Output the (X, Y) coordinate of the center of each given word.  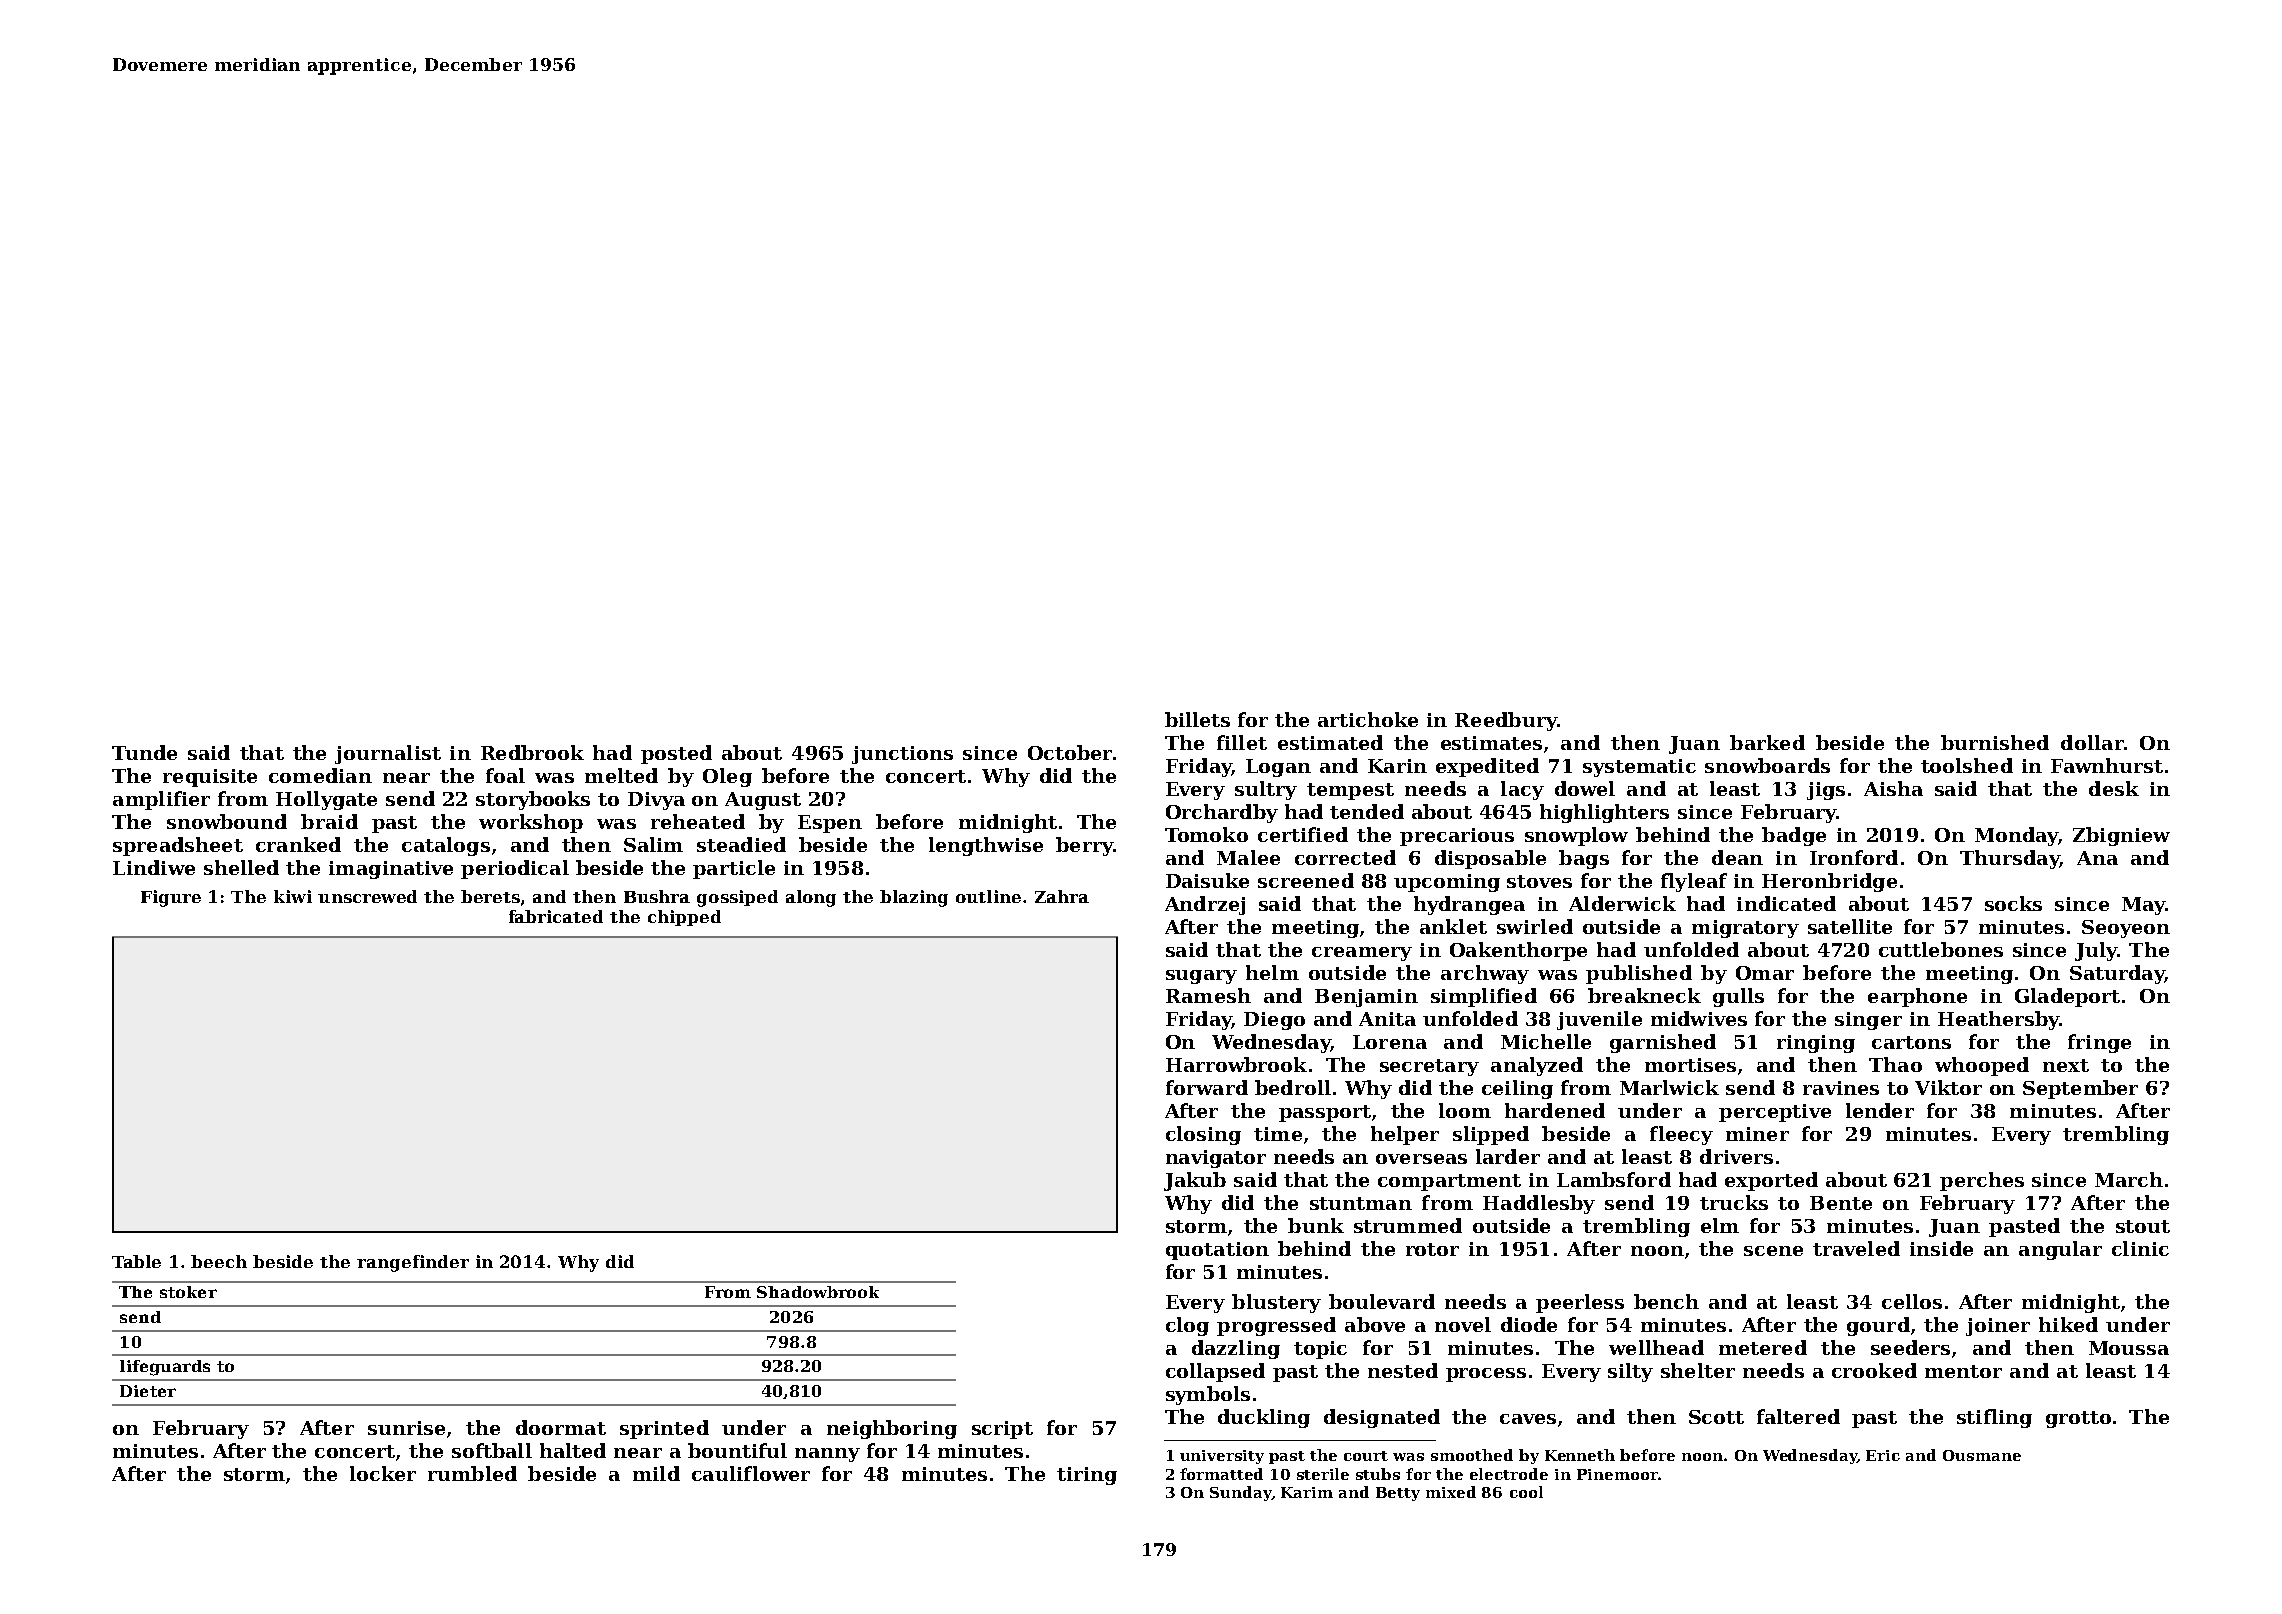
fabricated (556, 916)
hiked (2068, 1324)
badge (1794, 836)
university (1222, 1457)
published (1639, 974)
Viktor (1948, 1087)
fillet (1242, 742)
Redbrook (532, 752)
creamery (1362, 954)
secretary (1429, 1067)
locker (383, 1473)
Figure (171, 898)
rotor (1432, 1249)
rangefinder (413, 1263)
